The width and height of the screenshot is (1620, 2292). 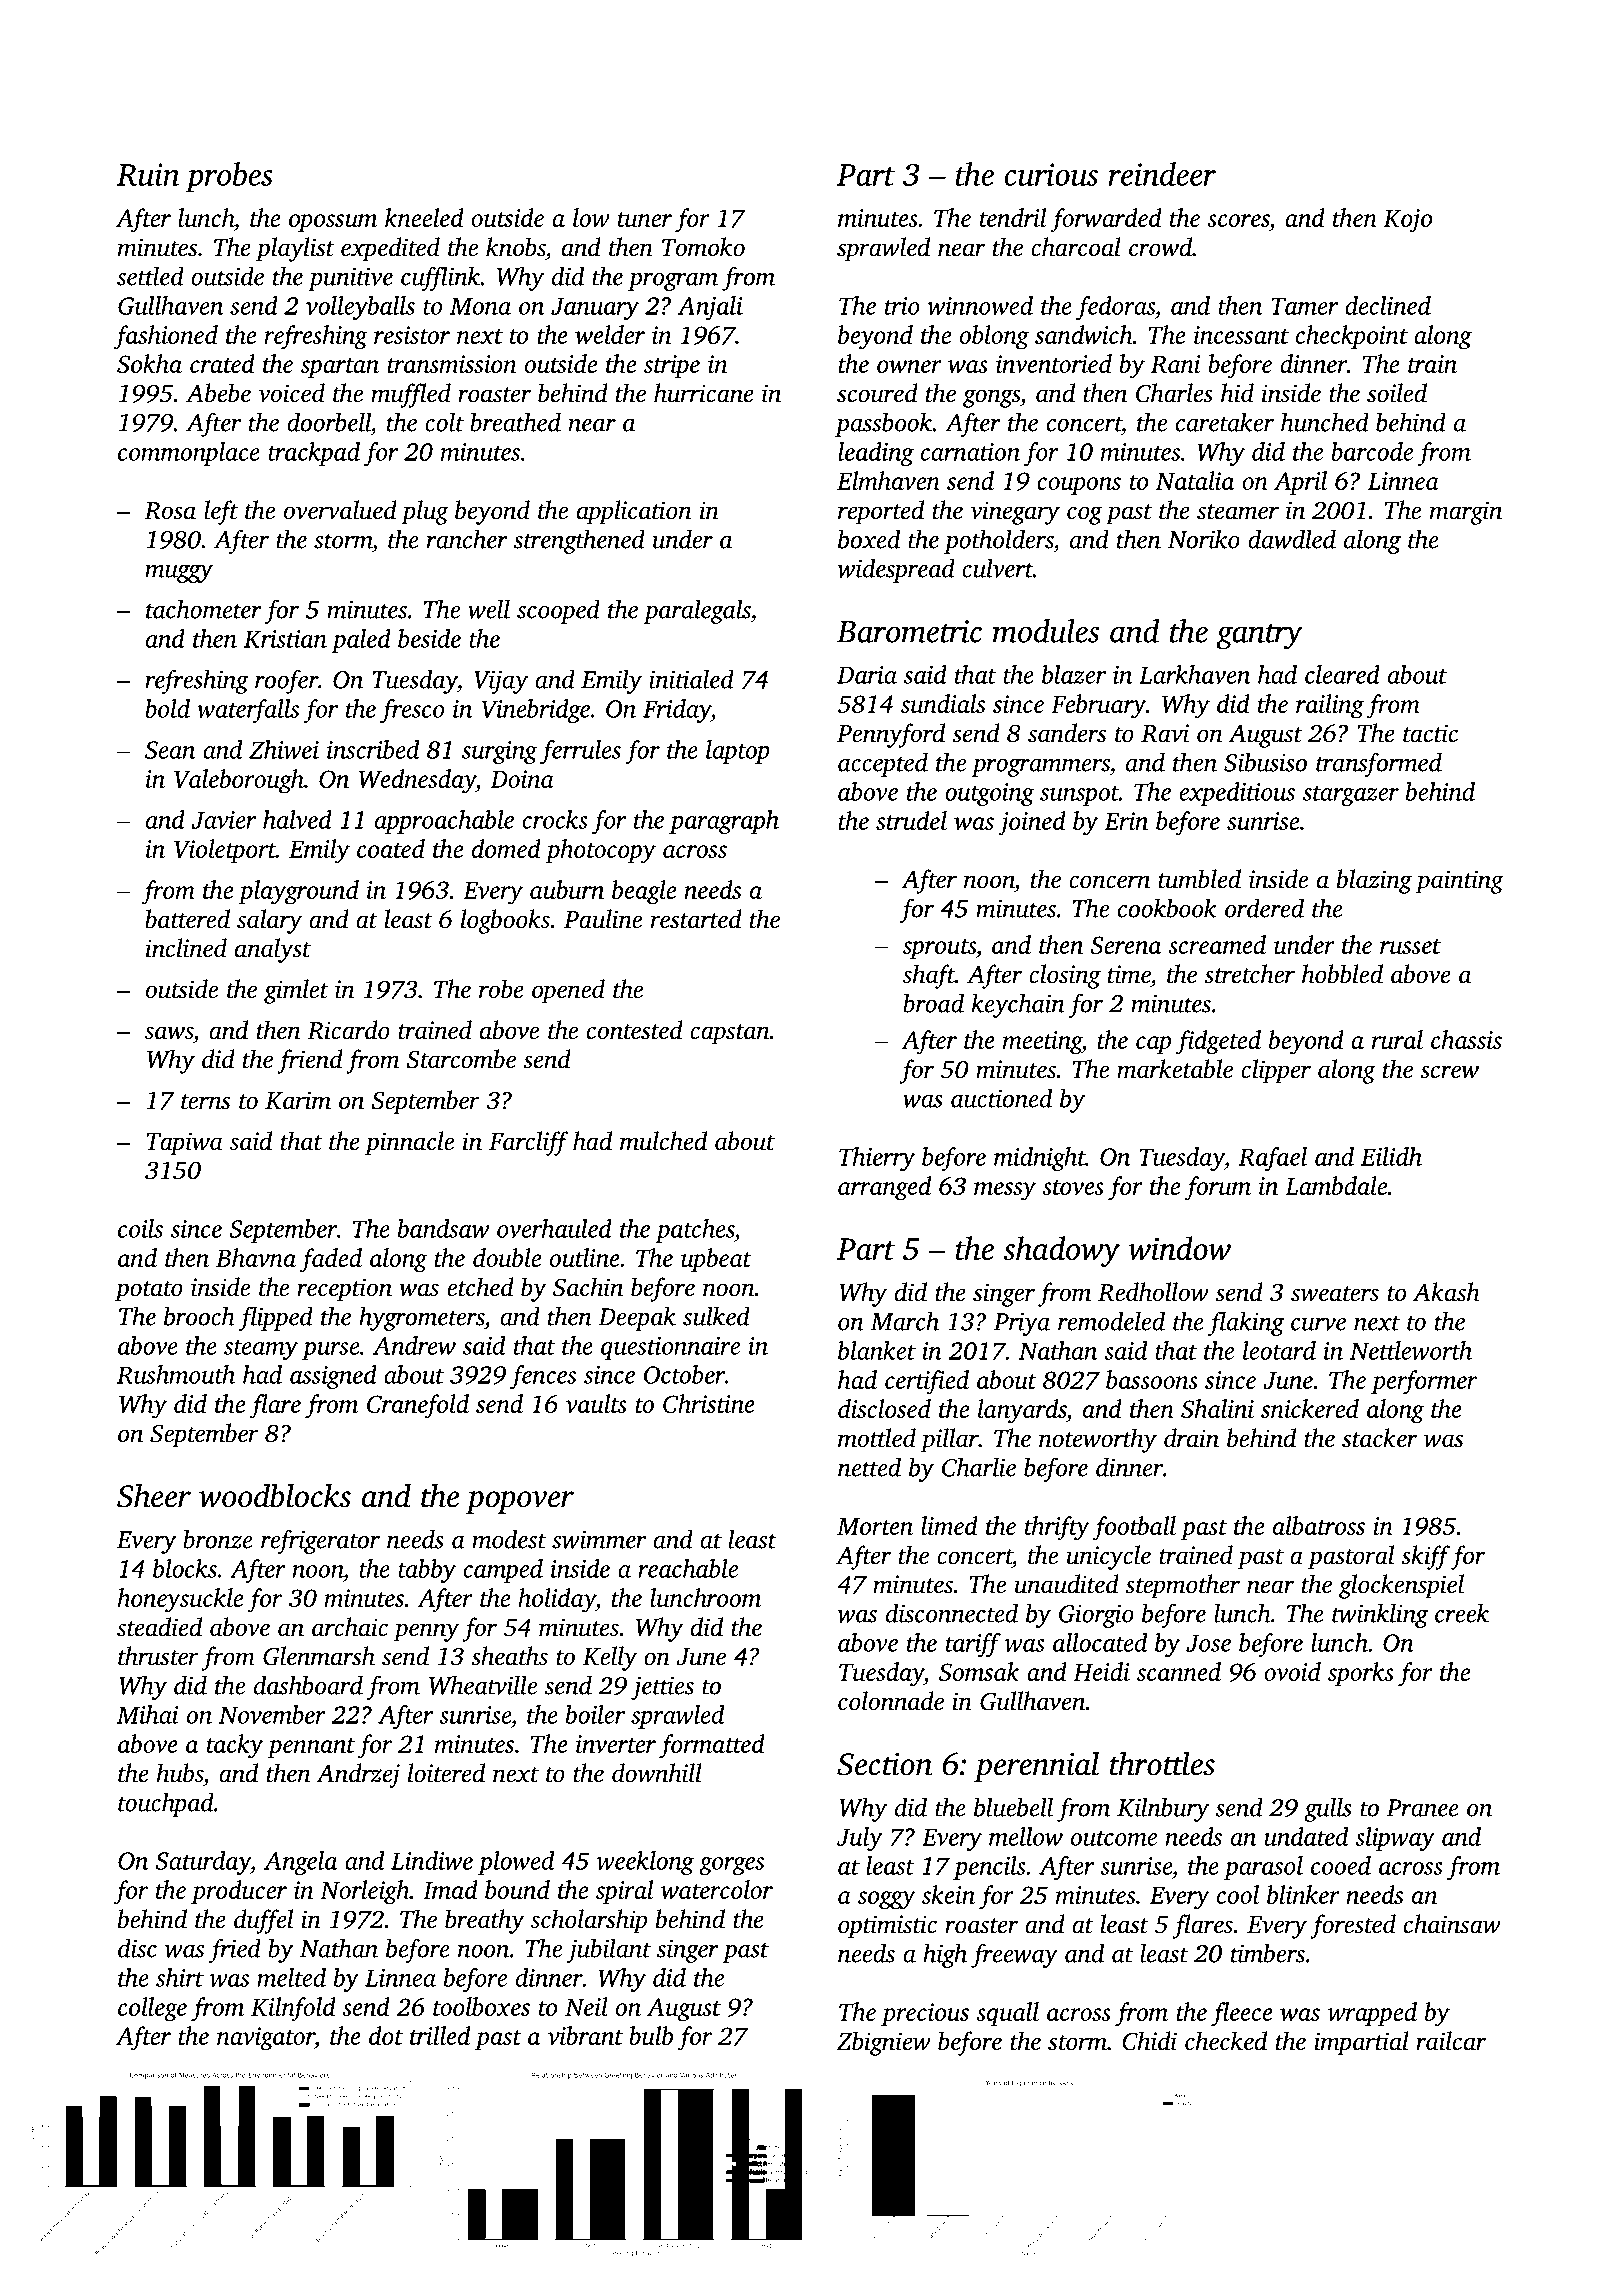 I want to click on boxed, so click(x=869, y=539).
